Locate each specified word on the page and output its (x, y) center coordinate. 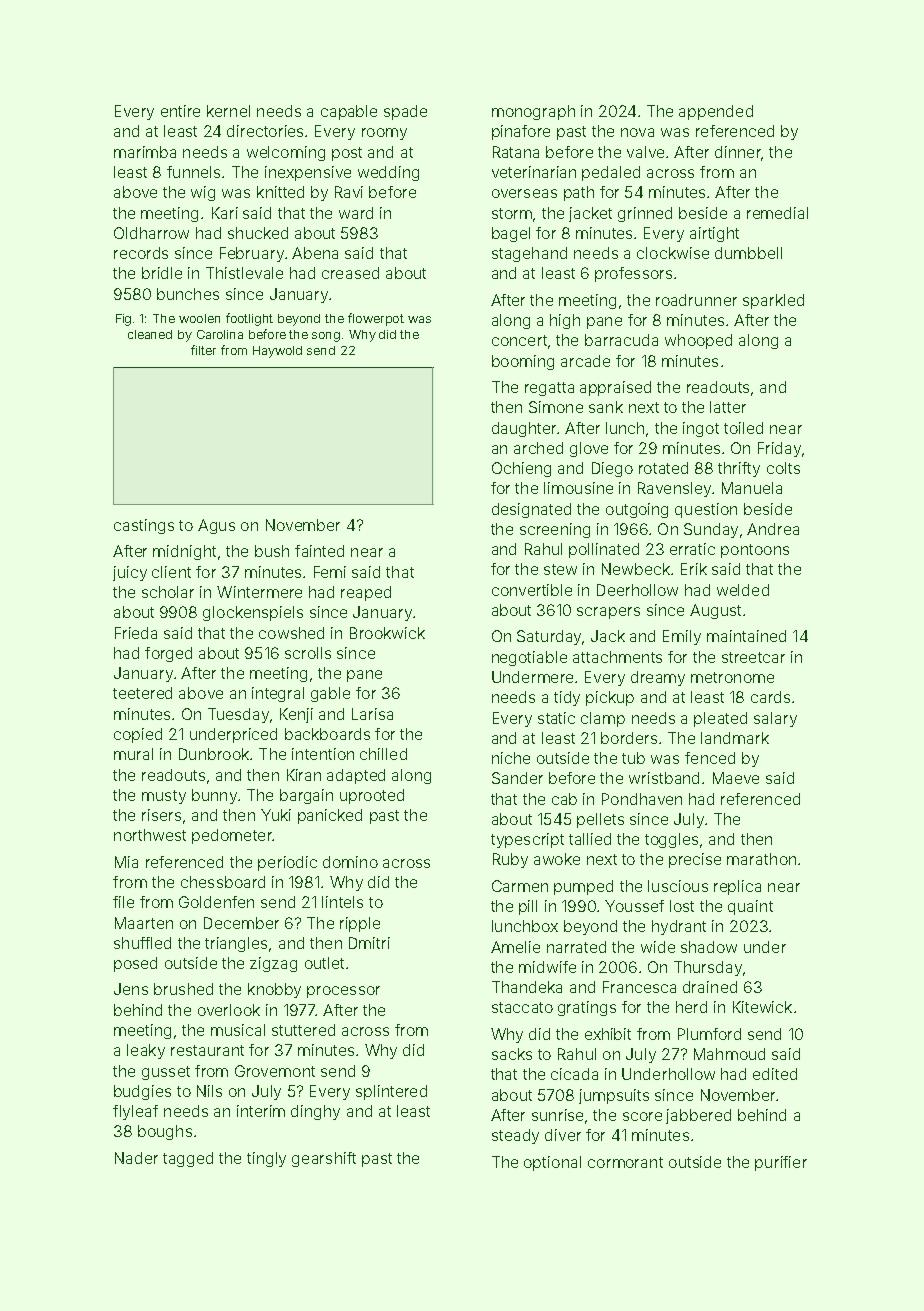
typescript (527, 840)
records (141, 253)
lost (682, 906)
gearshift (324, 1159)
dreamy (658, 678)
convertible (532, 590)
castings (144, 526)
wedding (388, 173)
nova (637, 132)
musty (164, 797)
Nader (136, 1158)
